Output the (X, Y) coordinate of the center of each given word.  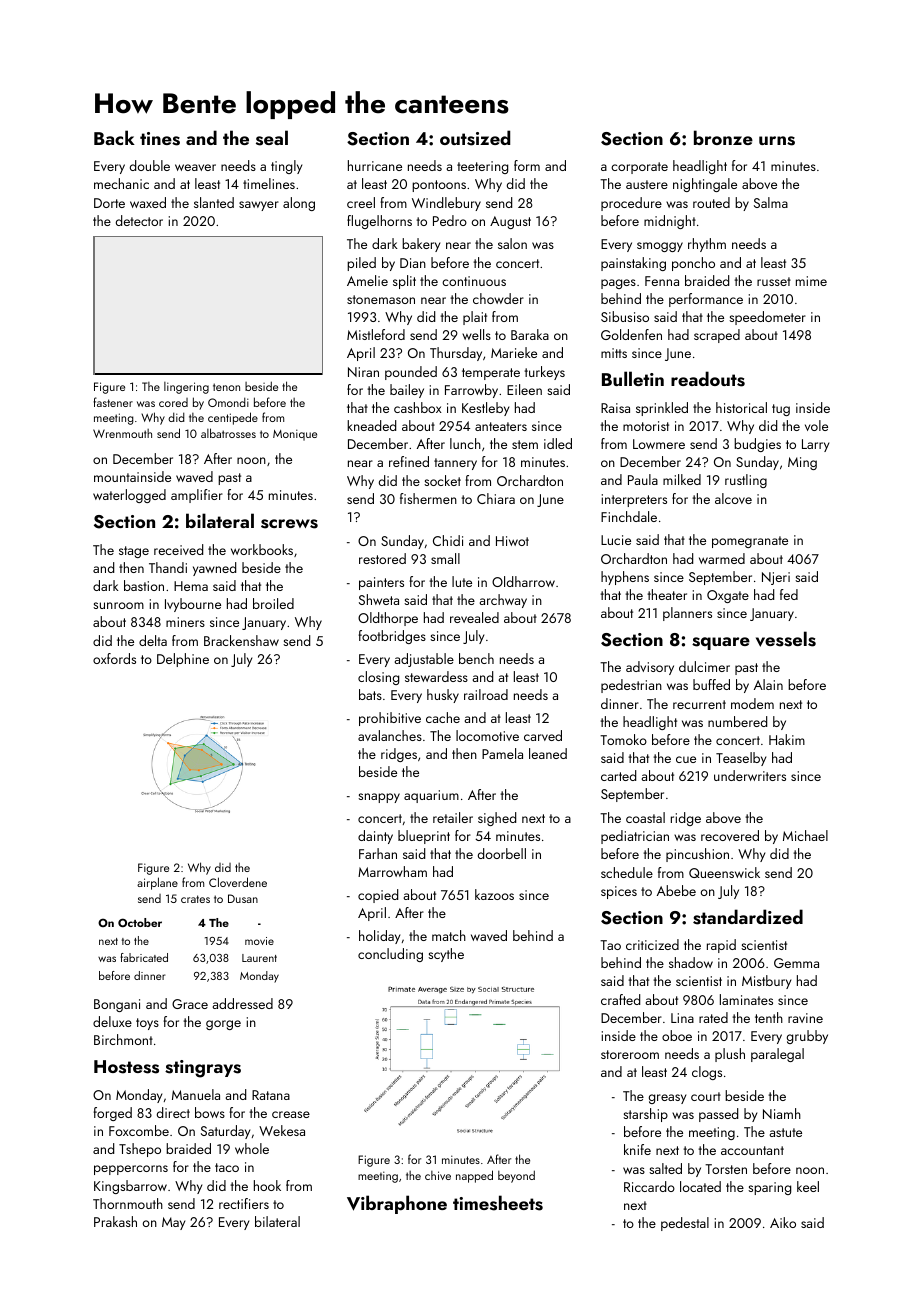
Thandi (168, 567)
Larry (815, 445)
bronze (723, 137)
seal (272, 138)
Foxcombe (139, 1130)
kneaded (371, 425)
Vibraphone (397, 1204)
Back (114, 137)
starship (645, 1115)
